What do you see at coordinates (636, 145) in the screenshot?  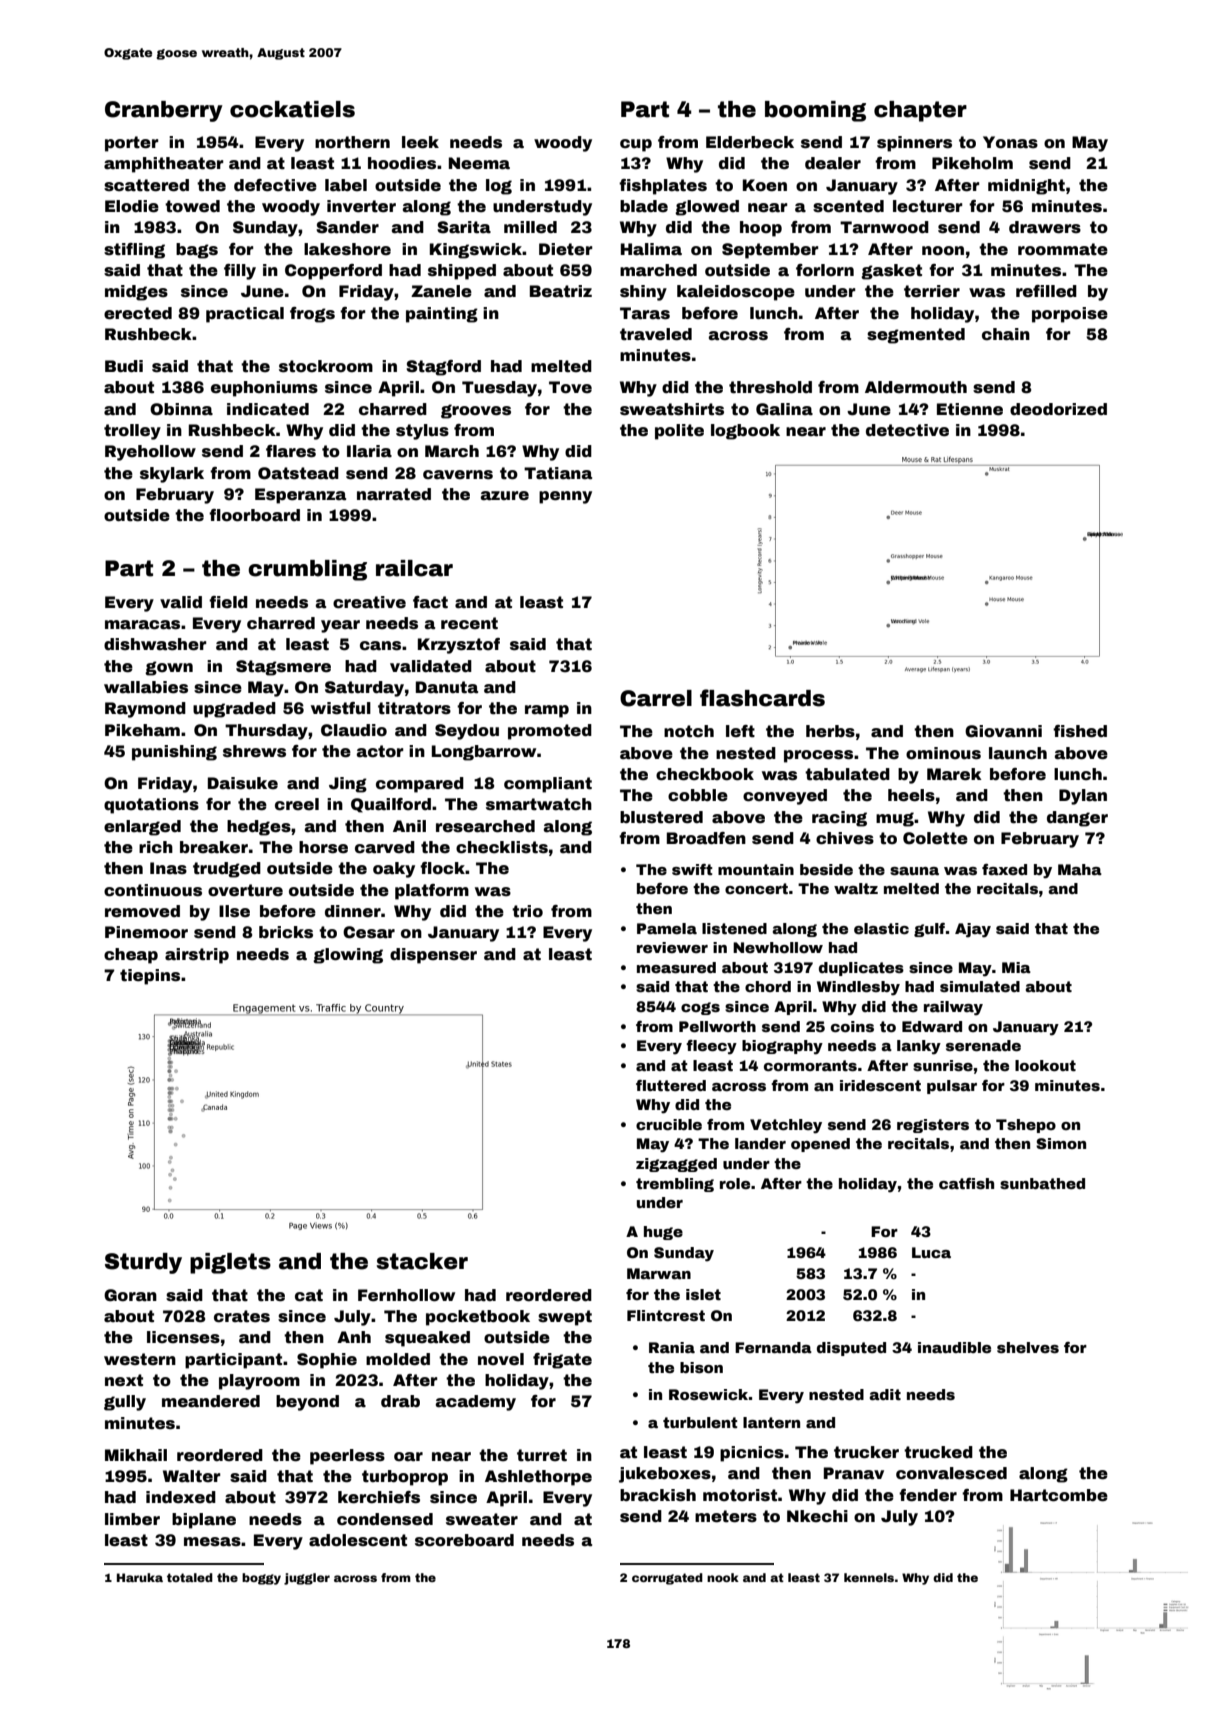 I see `cup` at bounding box center [636, 145].
